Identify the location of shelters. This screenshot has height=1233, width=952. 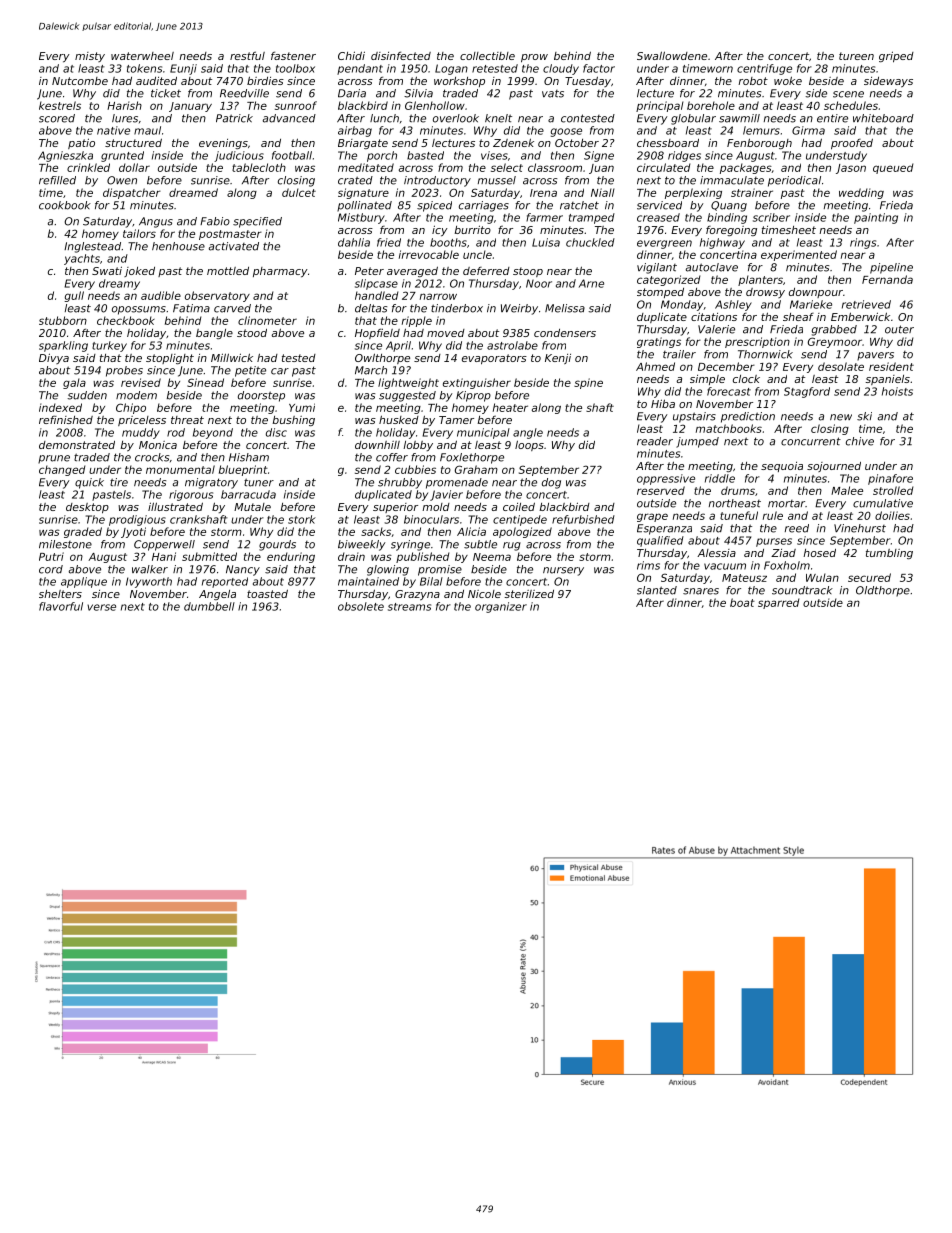
(60, 594).
